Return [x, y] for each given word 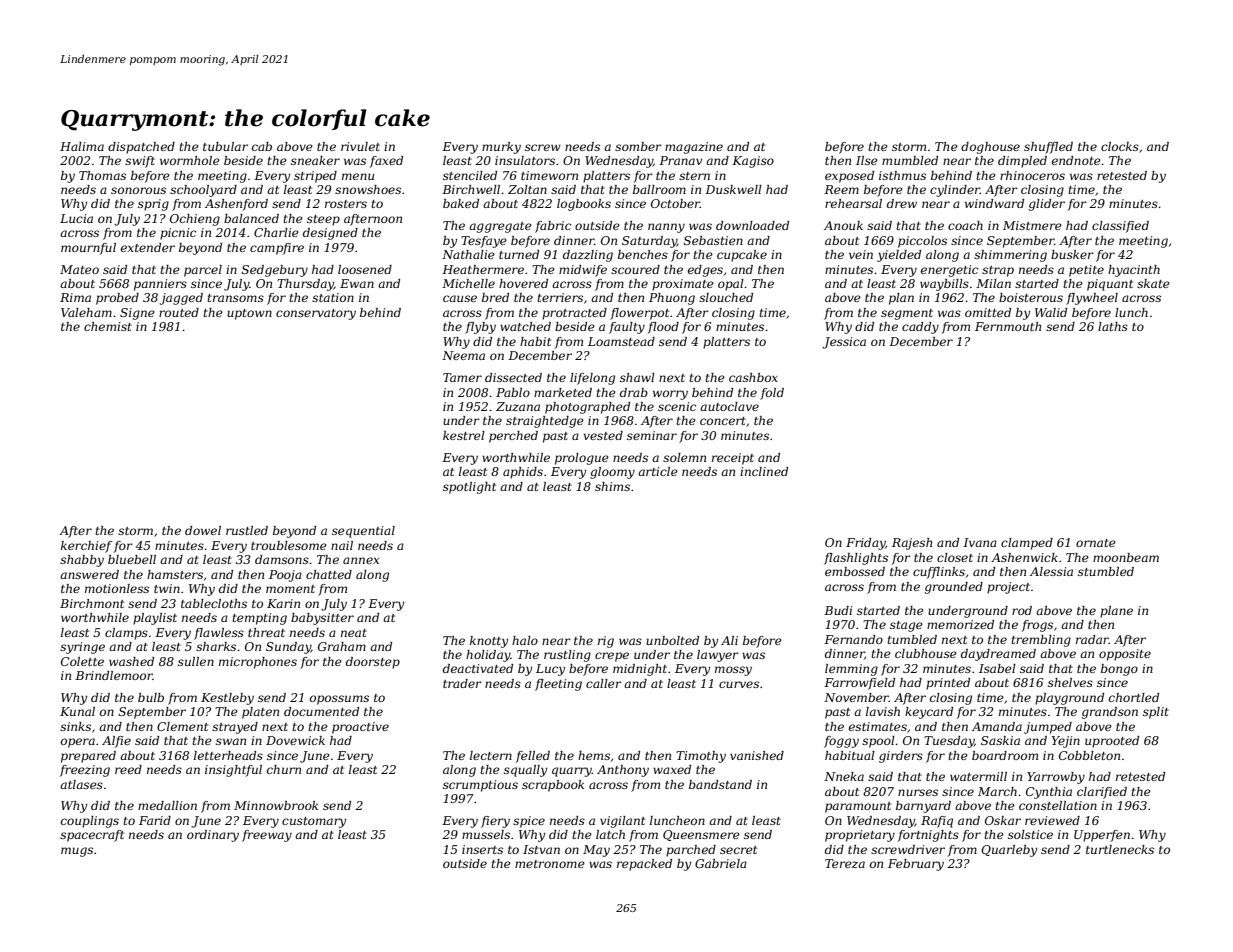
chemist [108, 326]
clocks [1120, 146]
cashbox [753, 377]
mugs [77, 852]
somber [638, 146]
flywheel [1092, 299]
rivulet [360, 146]
